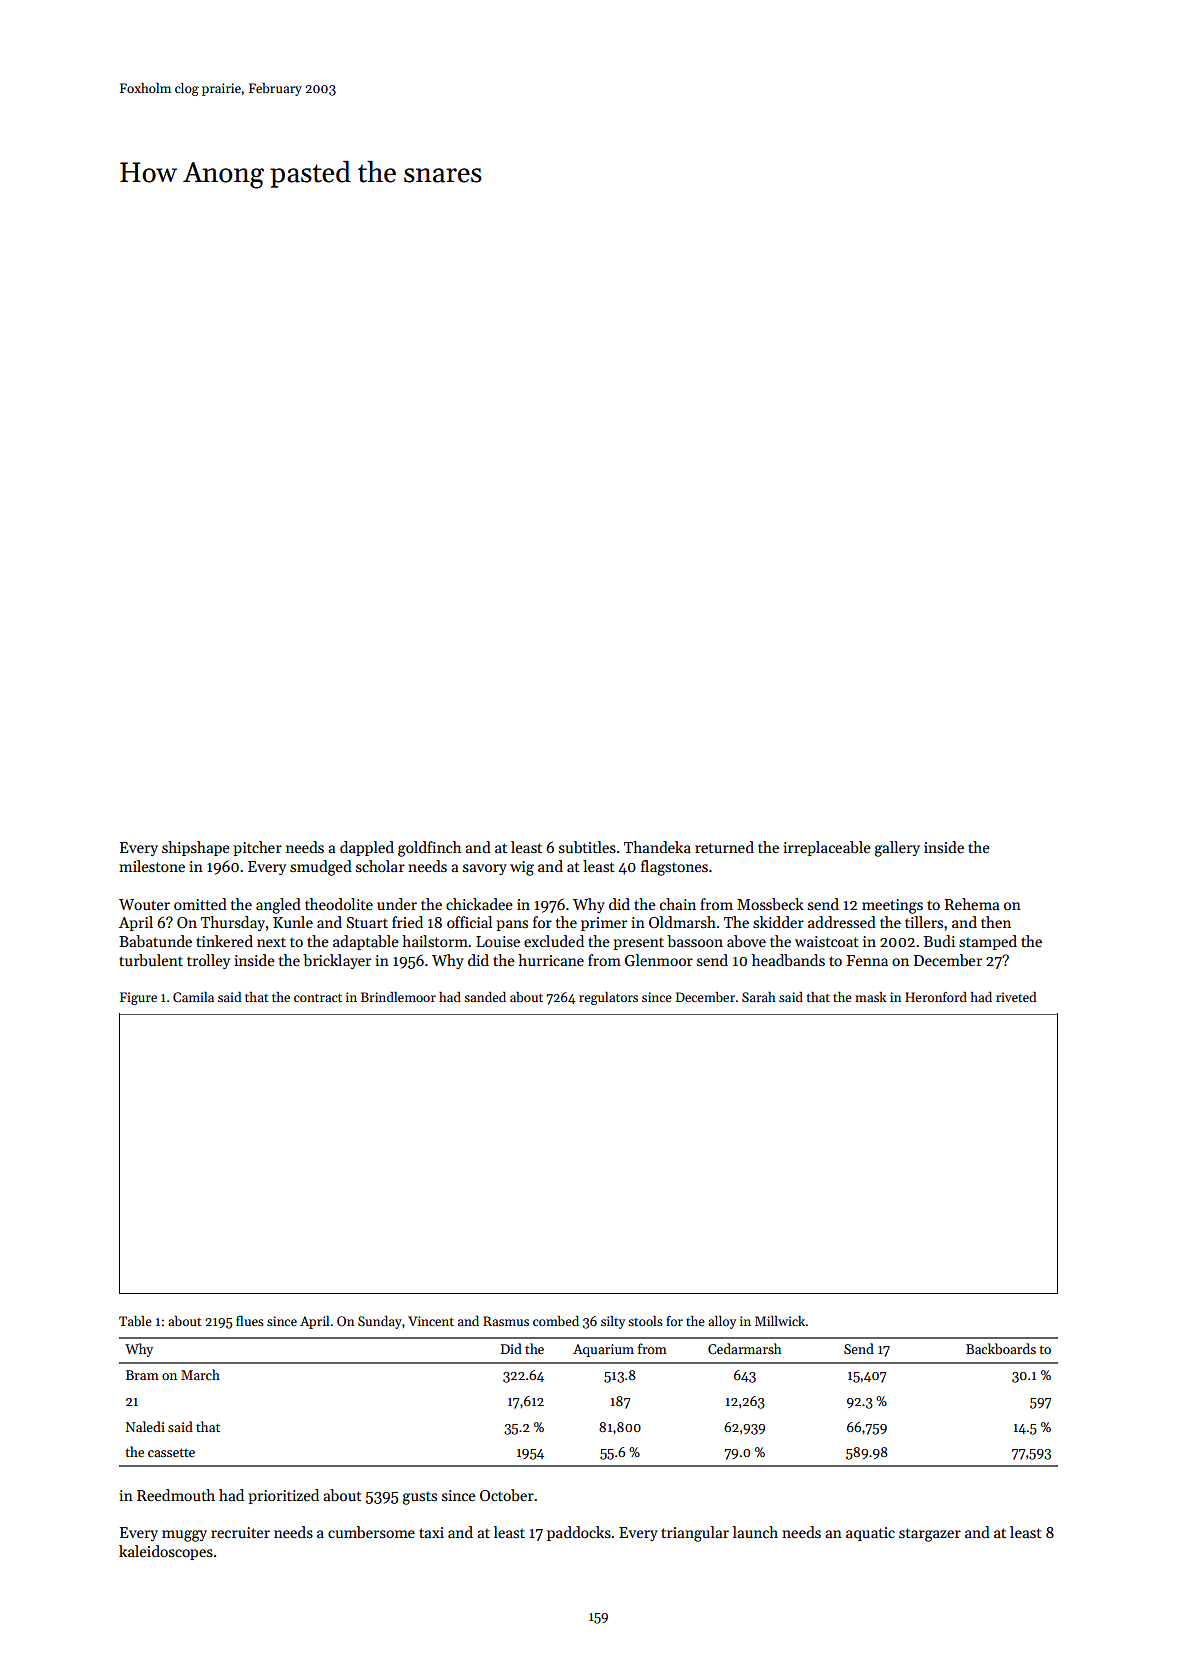 This screenshot has height=1665, width=1177. I want to click on alloy, so click(722, 1322).
